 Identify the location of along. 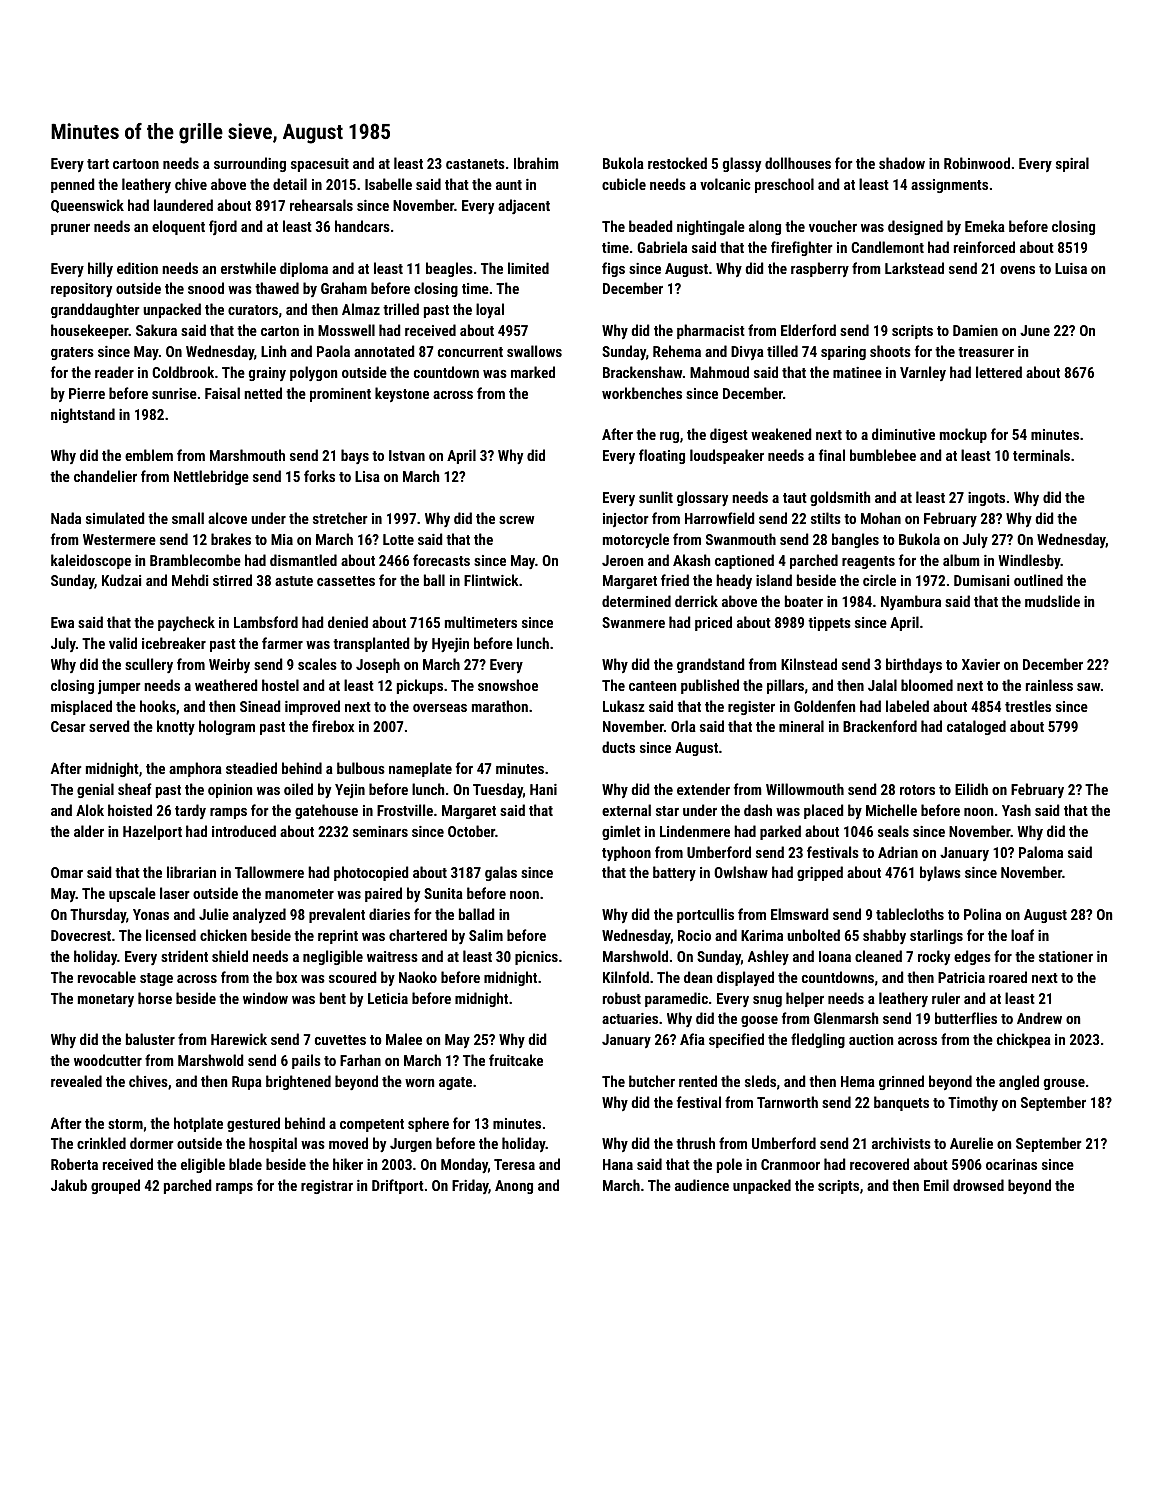
(765, 227).
